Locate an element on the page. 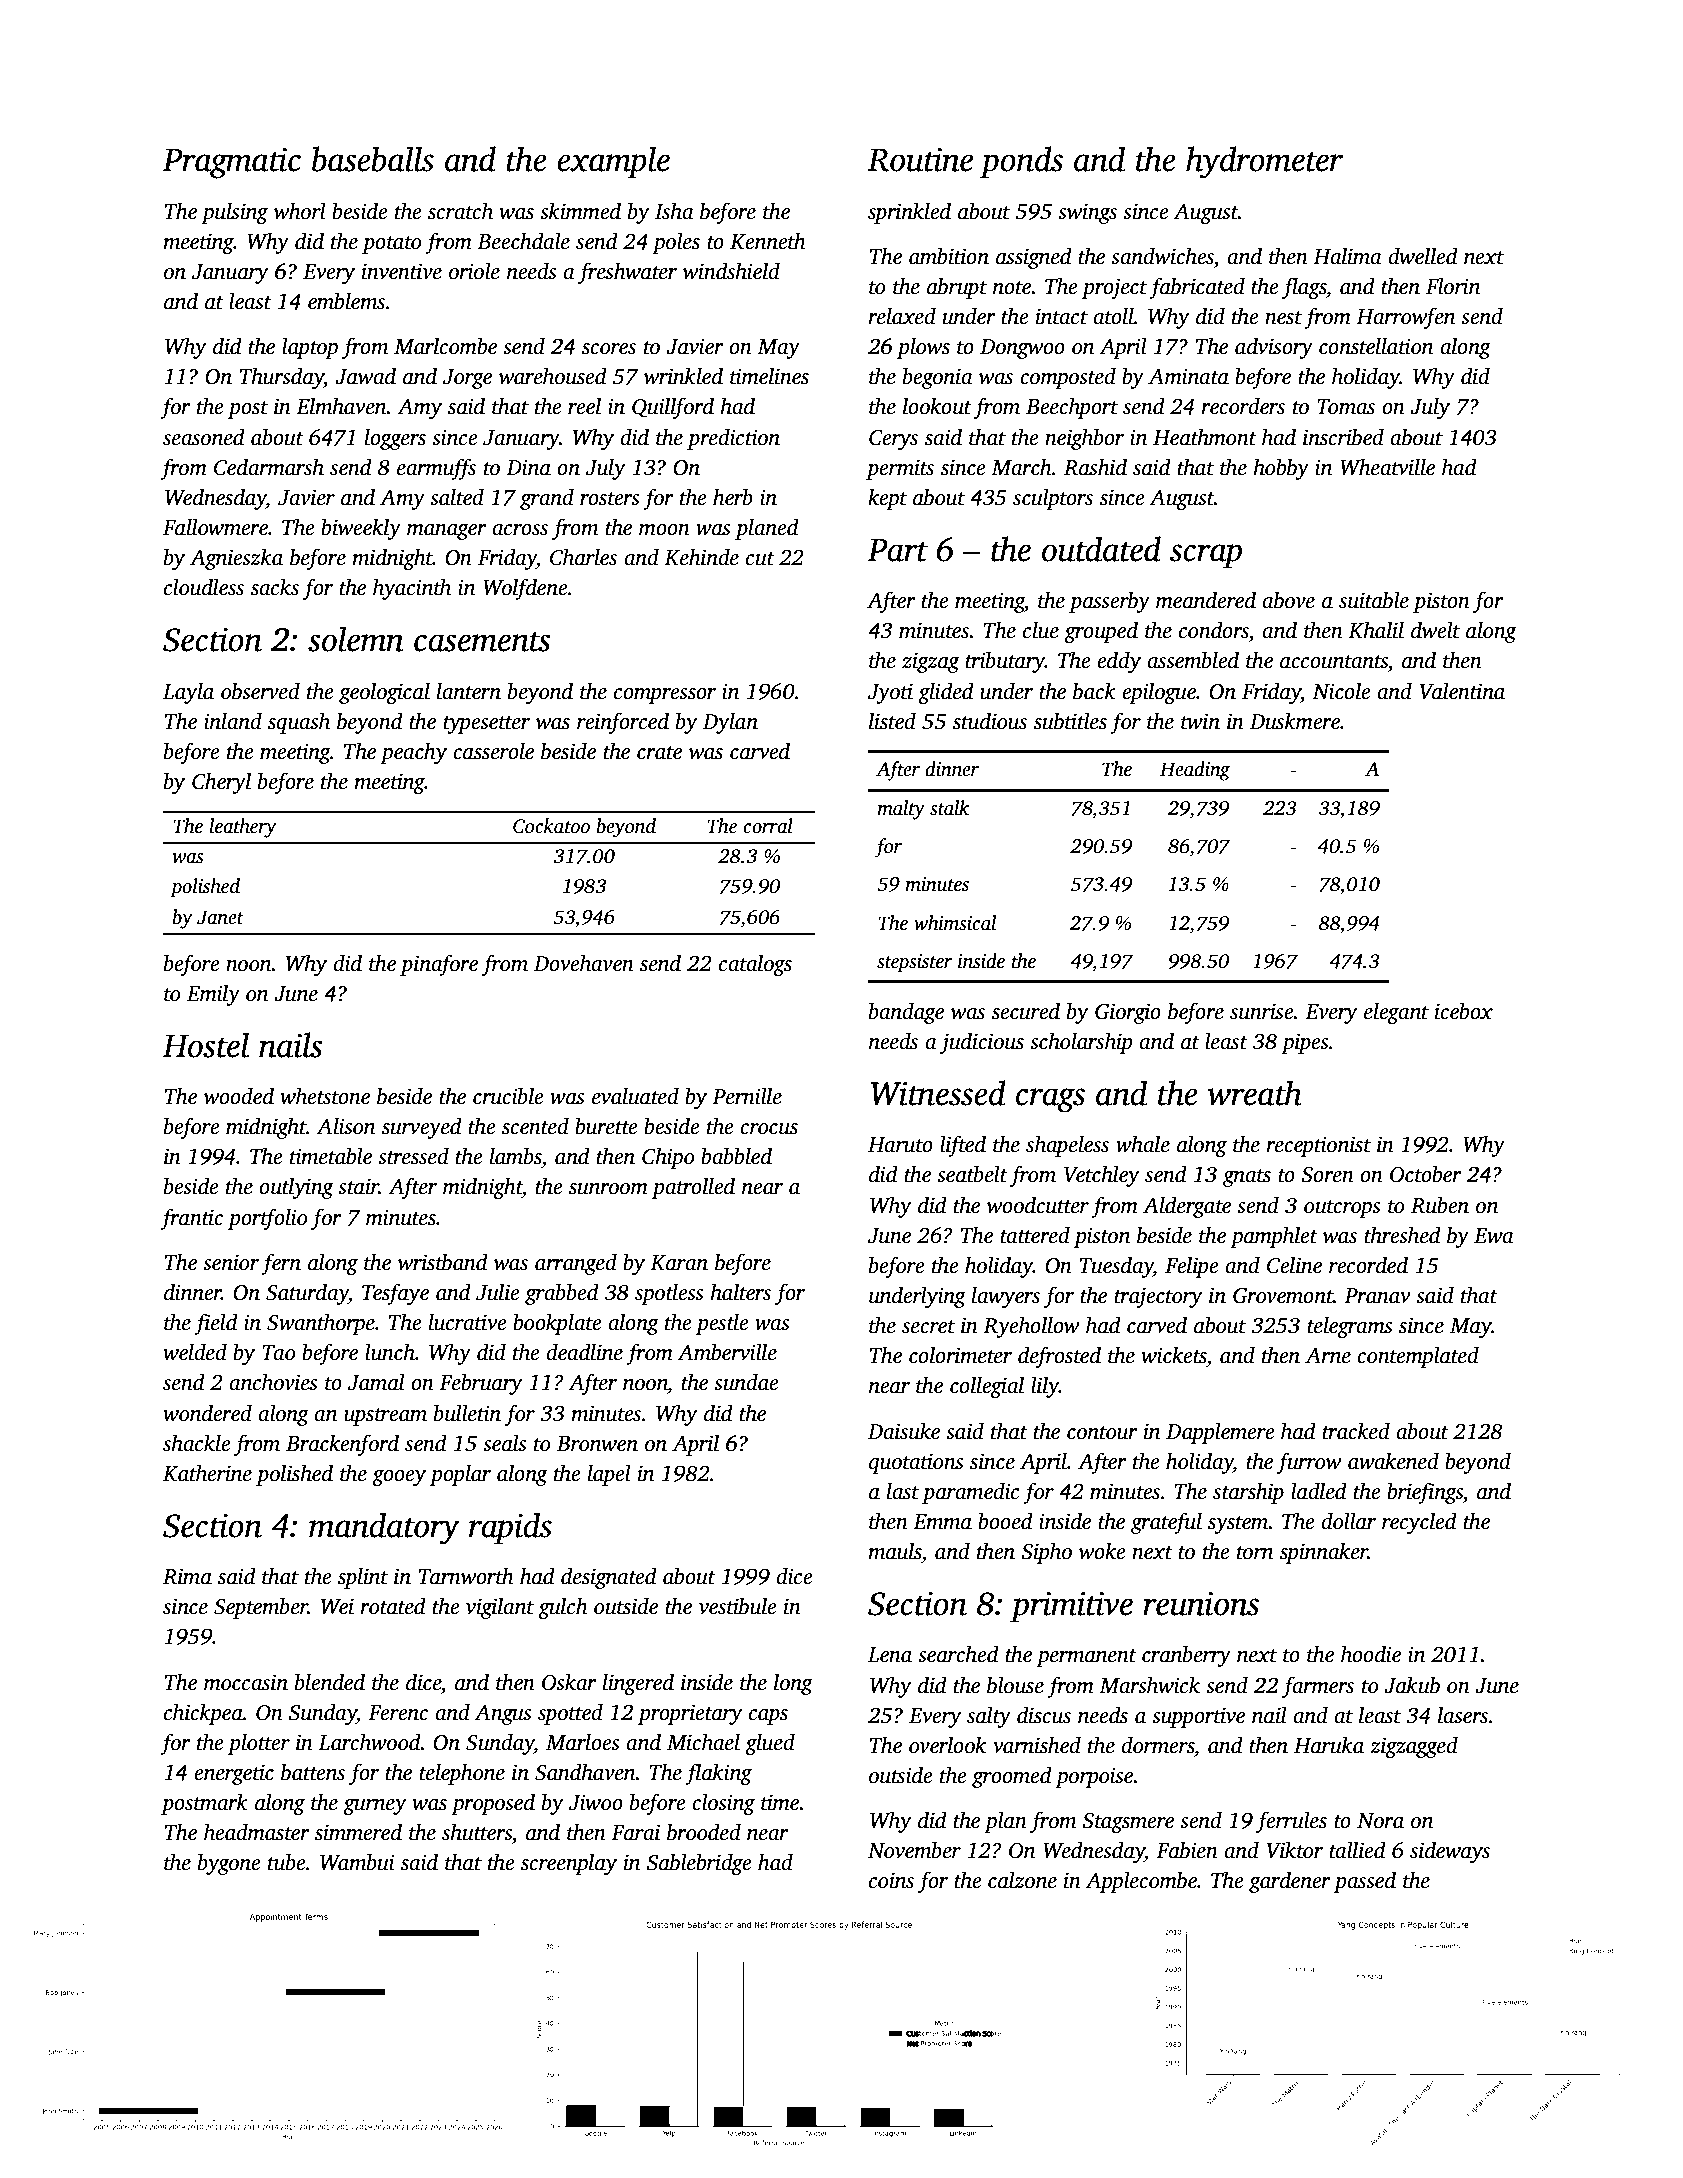 The image size is (1683, 2178). Heading is located at coordinates (1195, 771).
